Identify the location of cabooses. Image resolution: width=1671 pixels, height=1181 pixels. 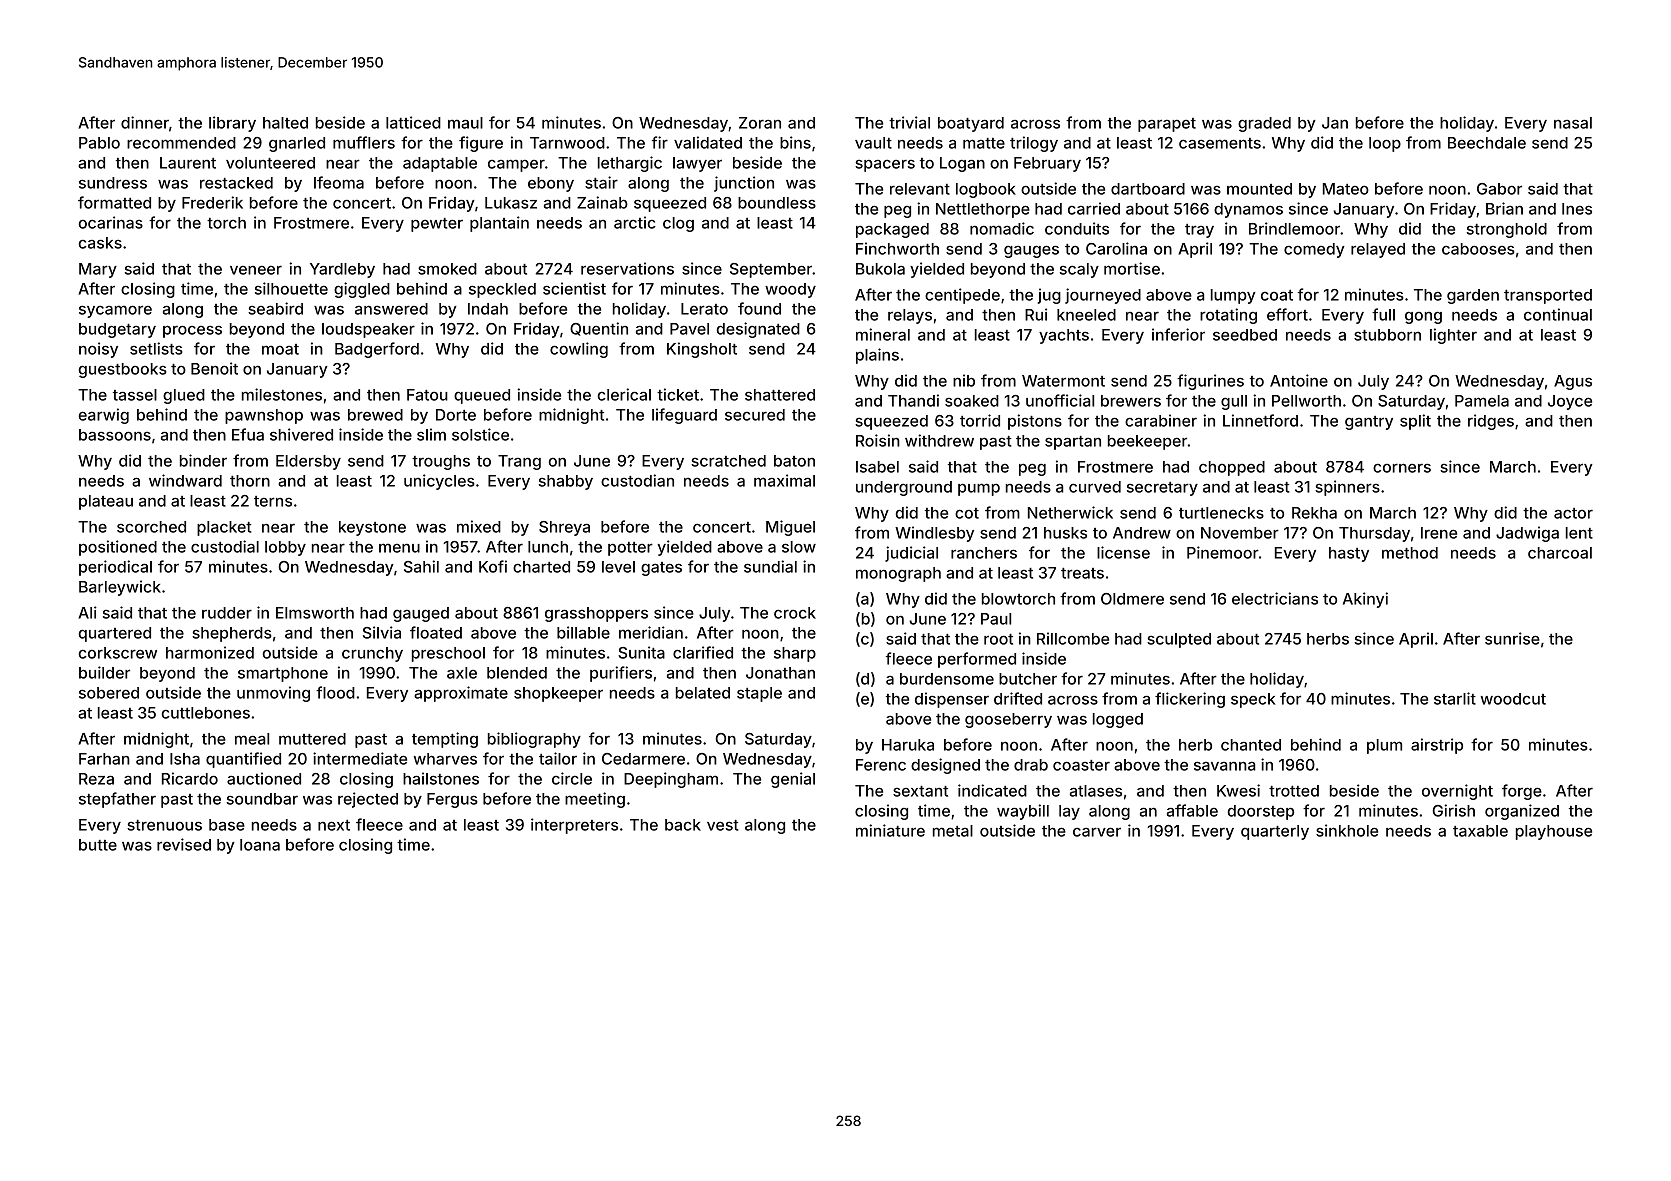
(1478, 249).
